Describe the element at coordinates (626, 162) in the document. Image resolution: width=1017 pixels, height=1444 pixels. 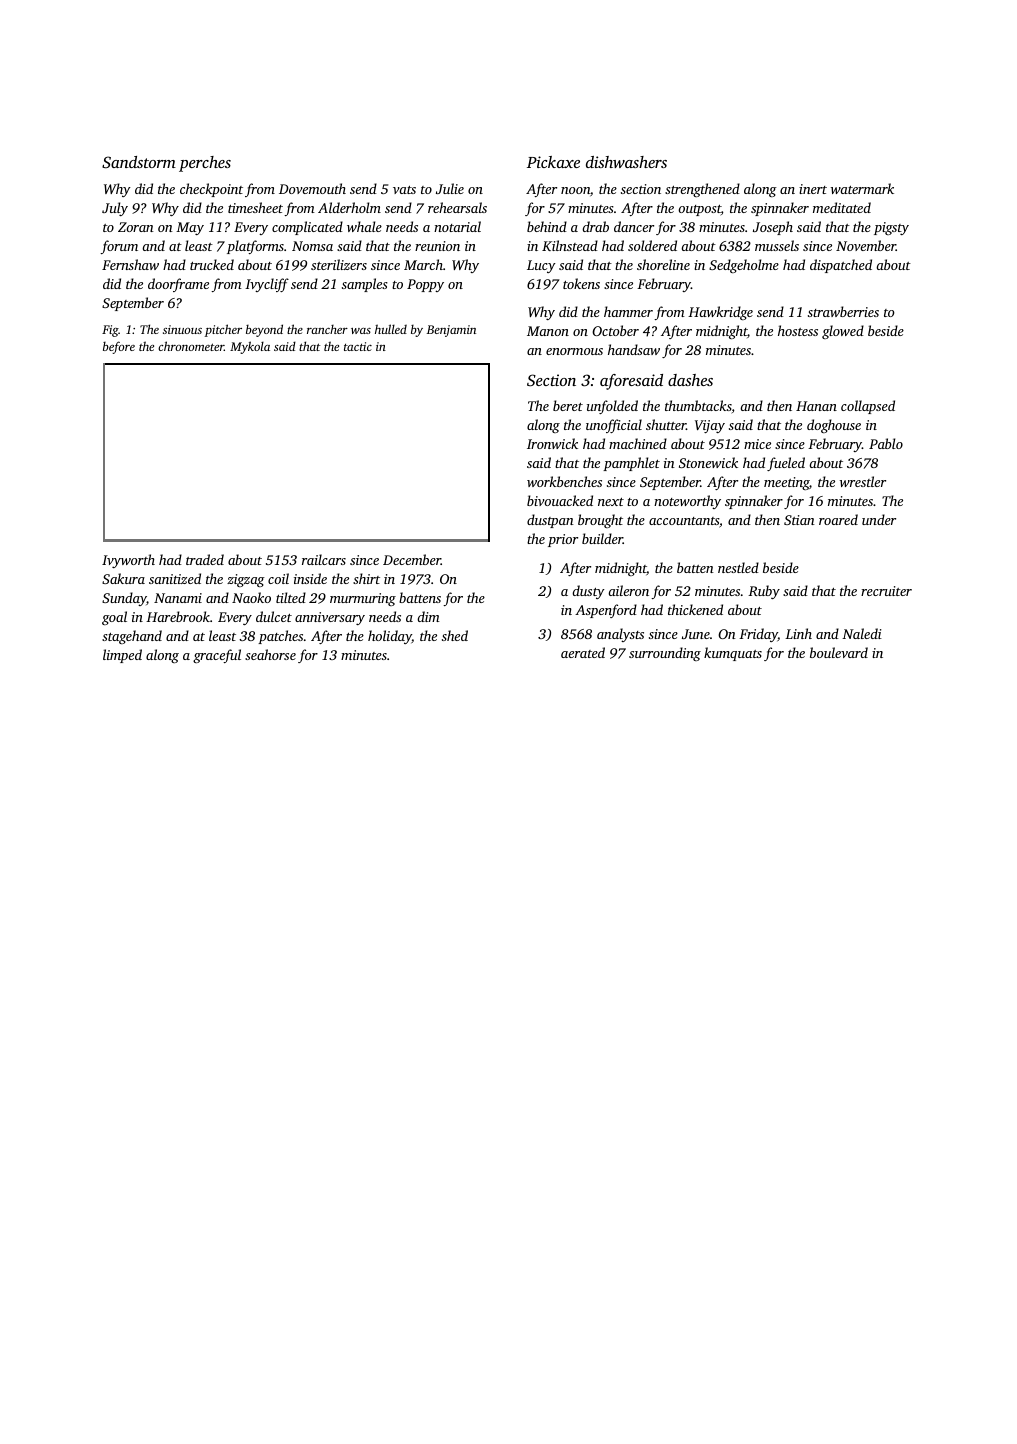
I see `dishwashers` at that location.
